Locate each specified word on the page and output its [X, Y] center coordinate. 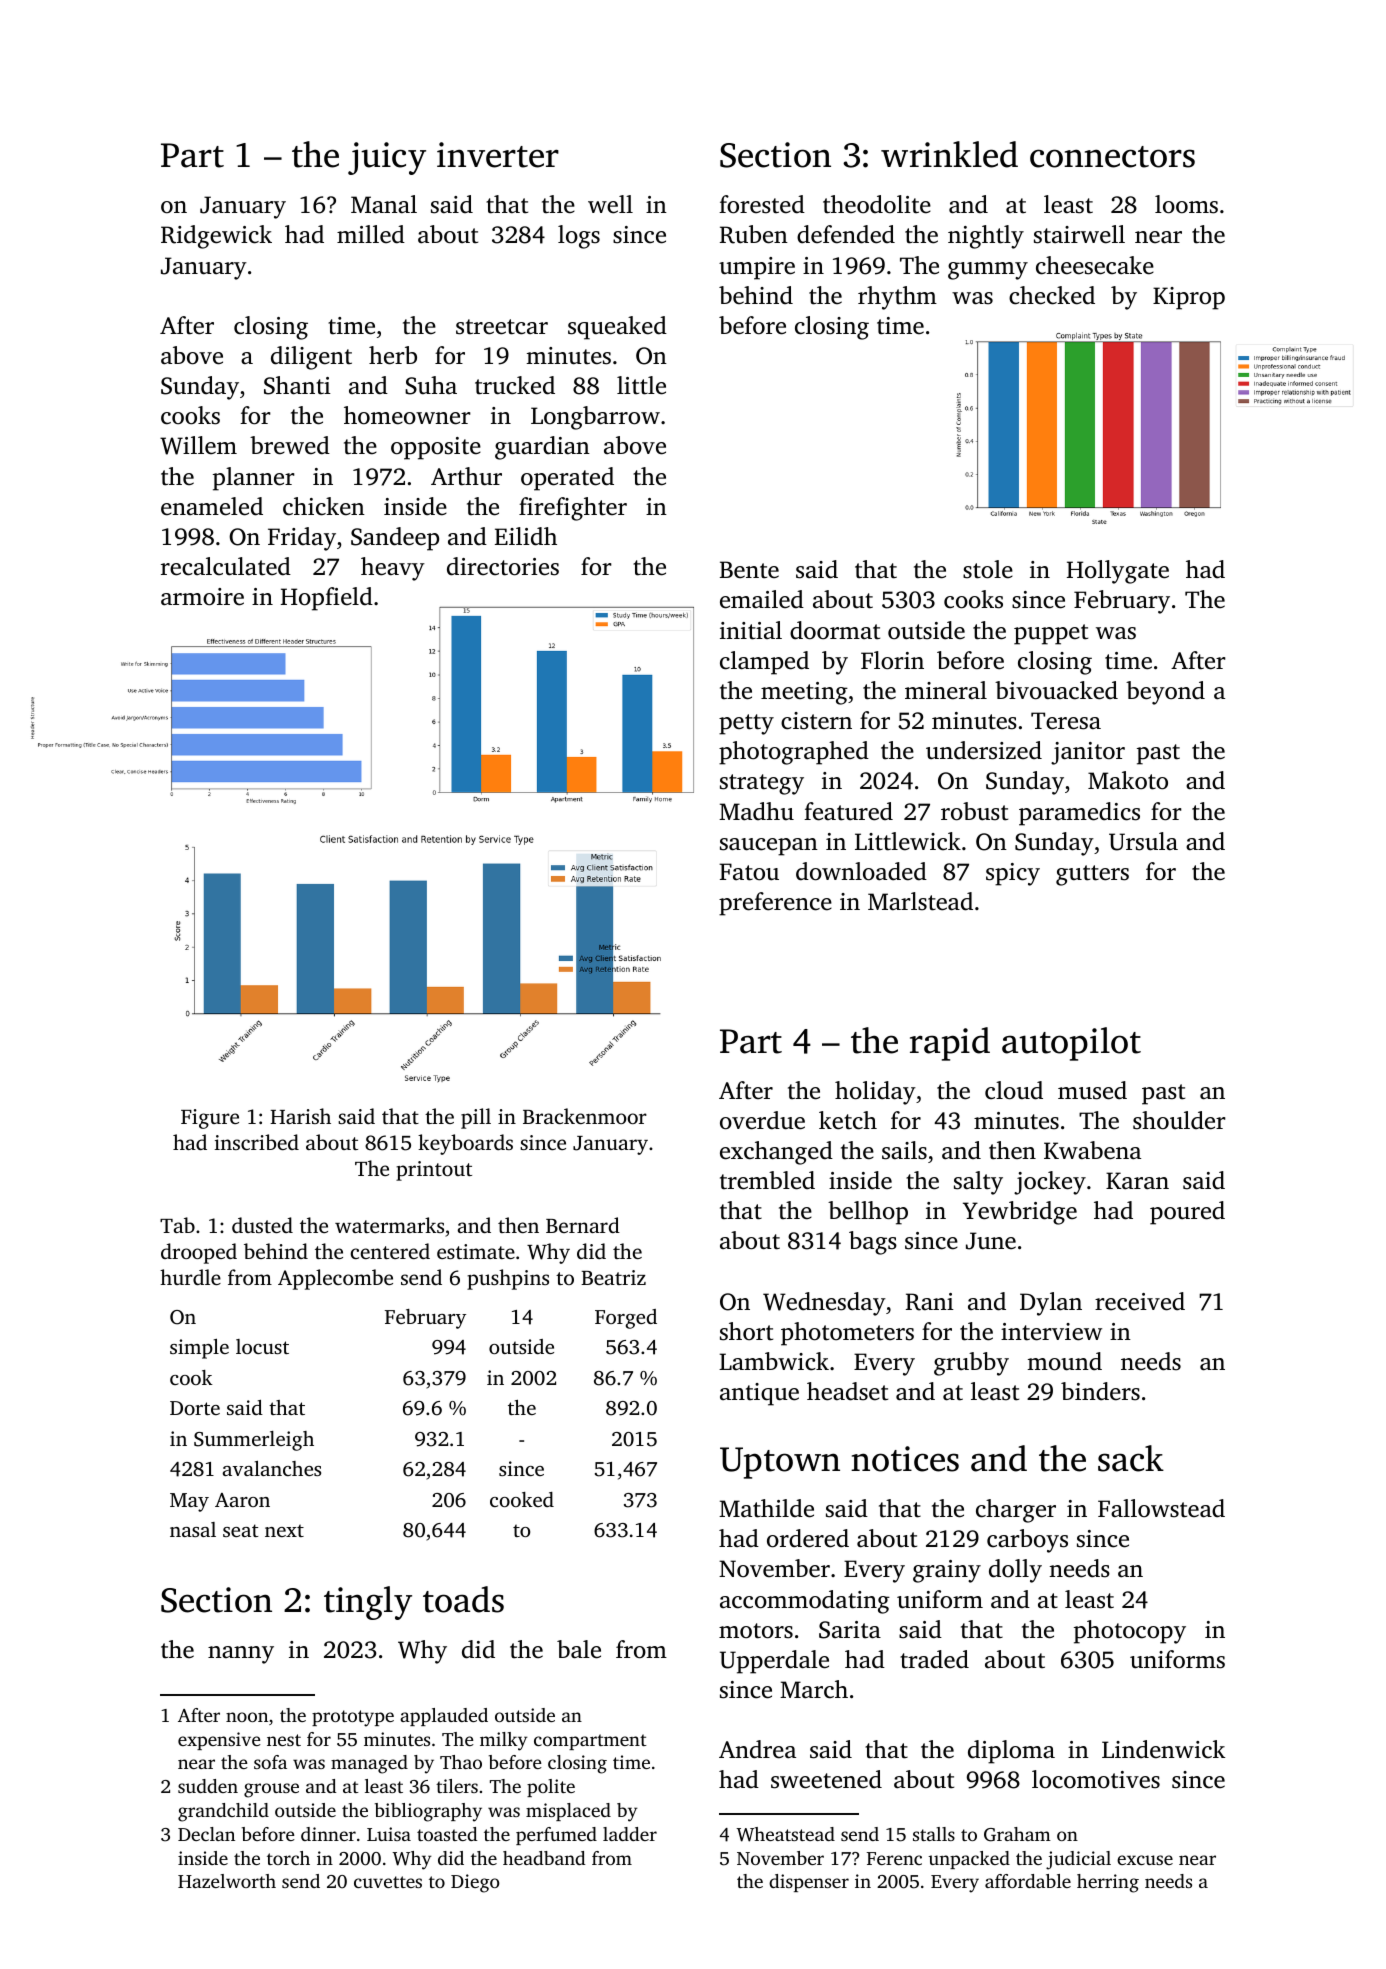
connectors [1112, 157]
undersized [984, 750]
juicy [387, 158]
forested [762, 204]
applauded [444, 1717]
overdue [762, 1120]
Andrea [757, 1749]
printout [434, 1171]
